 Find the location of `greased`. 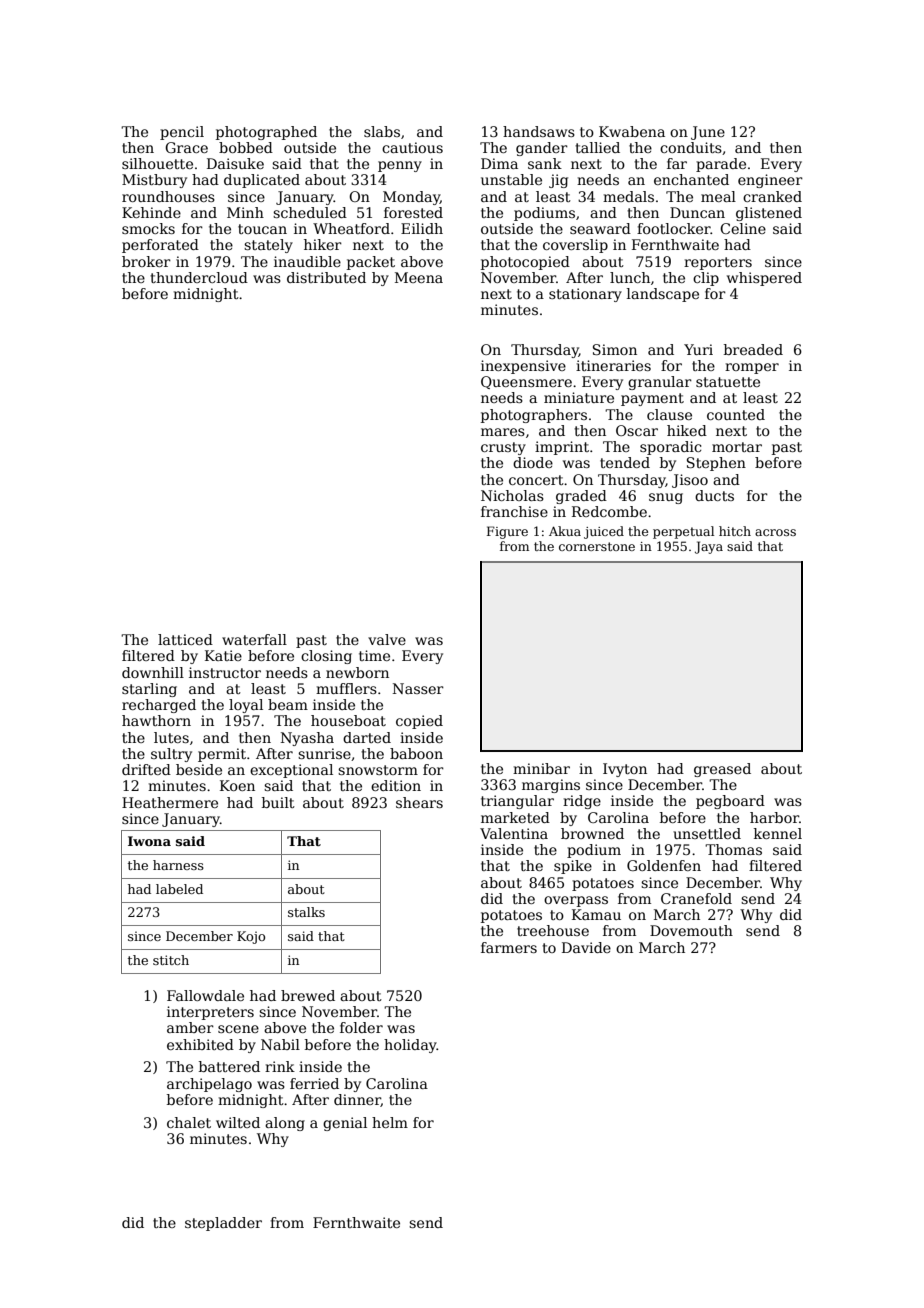

greased is located at coordinates (722, 770).
